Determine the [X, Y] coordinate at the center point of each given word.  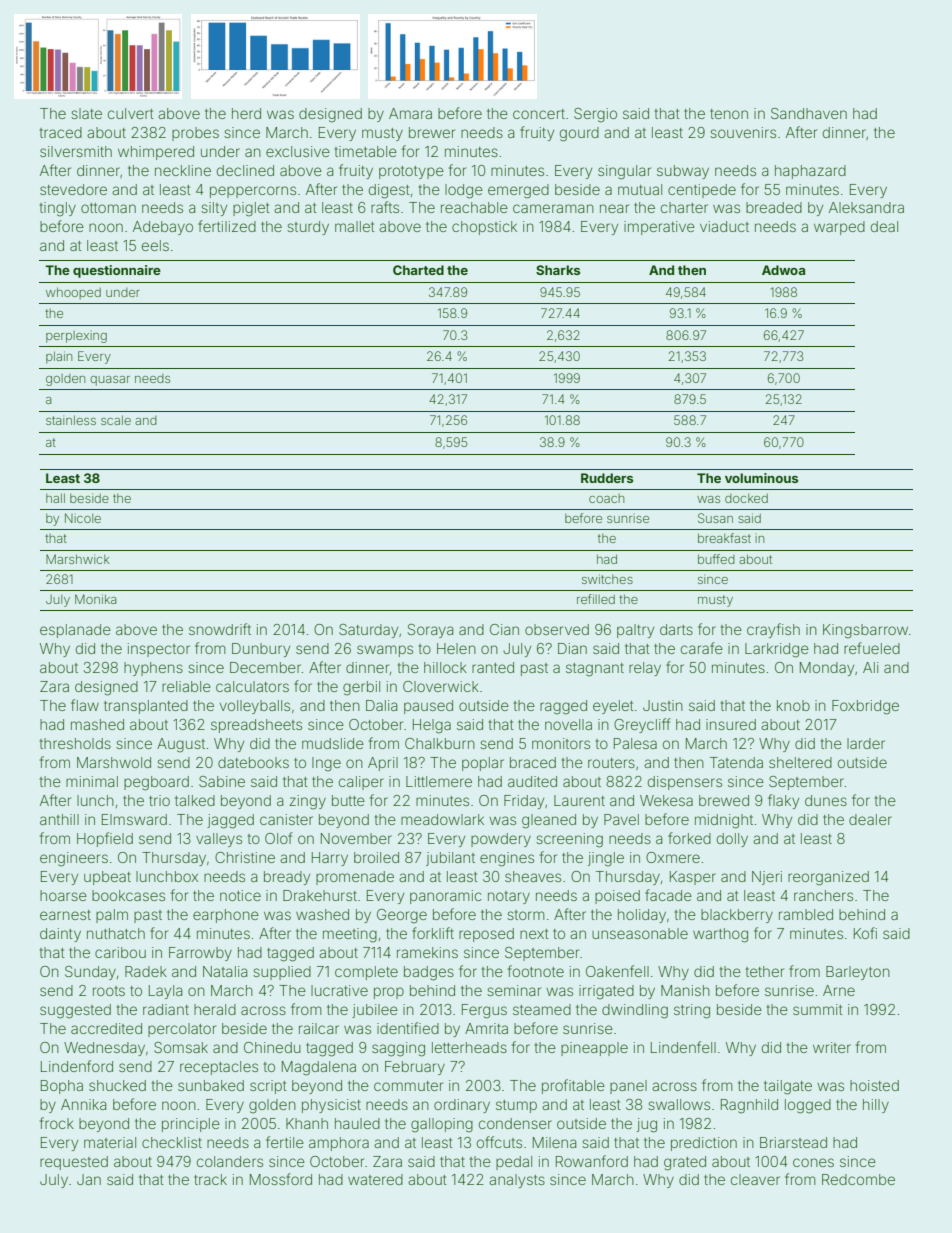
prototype [411, 172]
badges [429, 973]
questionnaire [117, 271]
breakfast [724, 538]
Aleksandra [866, 207]
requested [74, 1163]
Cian [504, 629]
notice [240, 895]
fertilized [227, 226]
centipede [702, 191]
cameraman [553, 208]
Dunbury [261, 650]
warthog [720, 935]
